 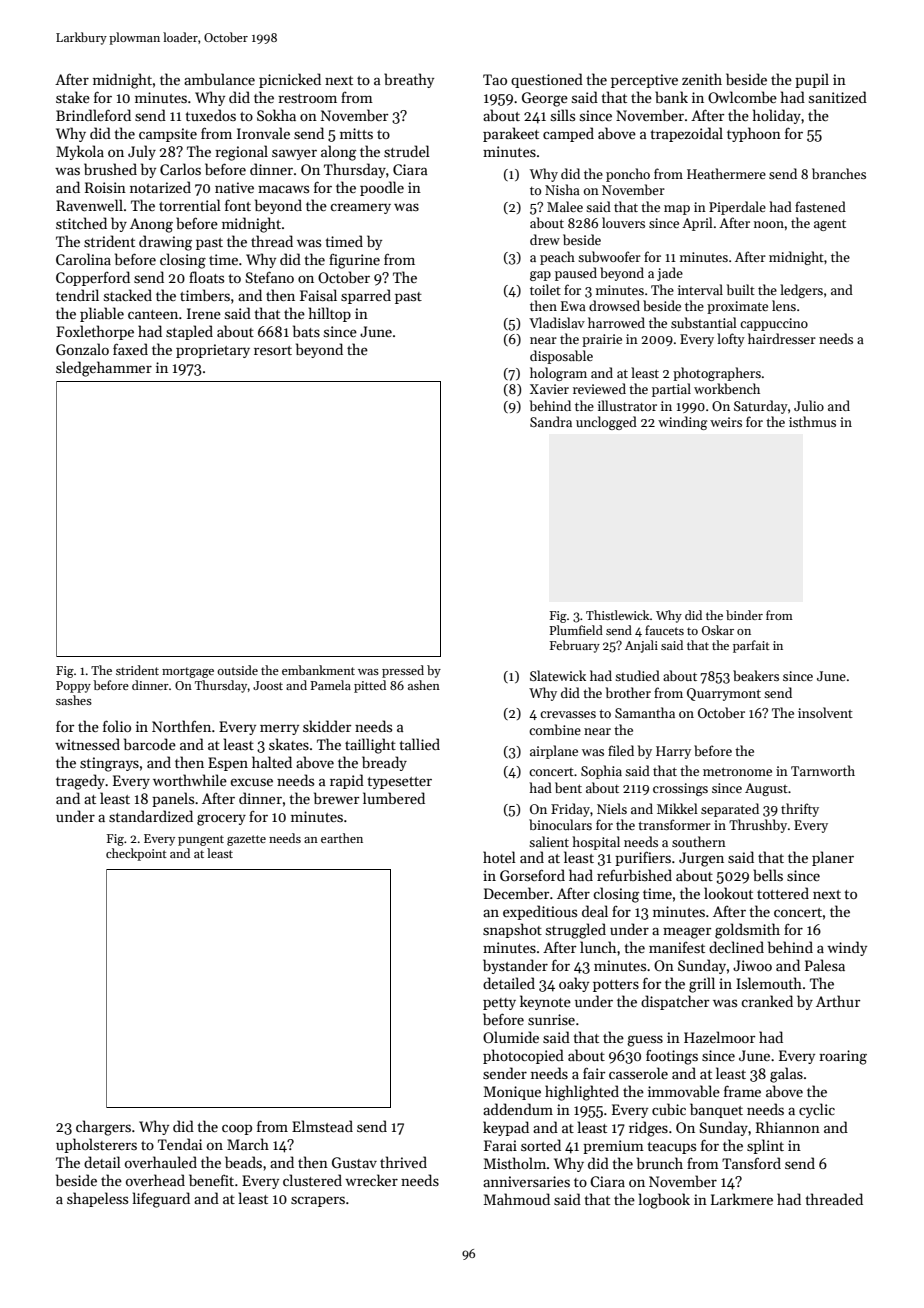 What do you see at coordinates (403, 671) in the image?
I see `pressed` at bounding box center [403, 671].
